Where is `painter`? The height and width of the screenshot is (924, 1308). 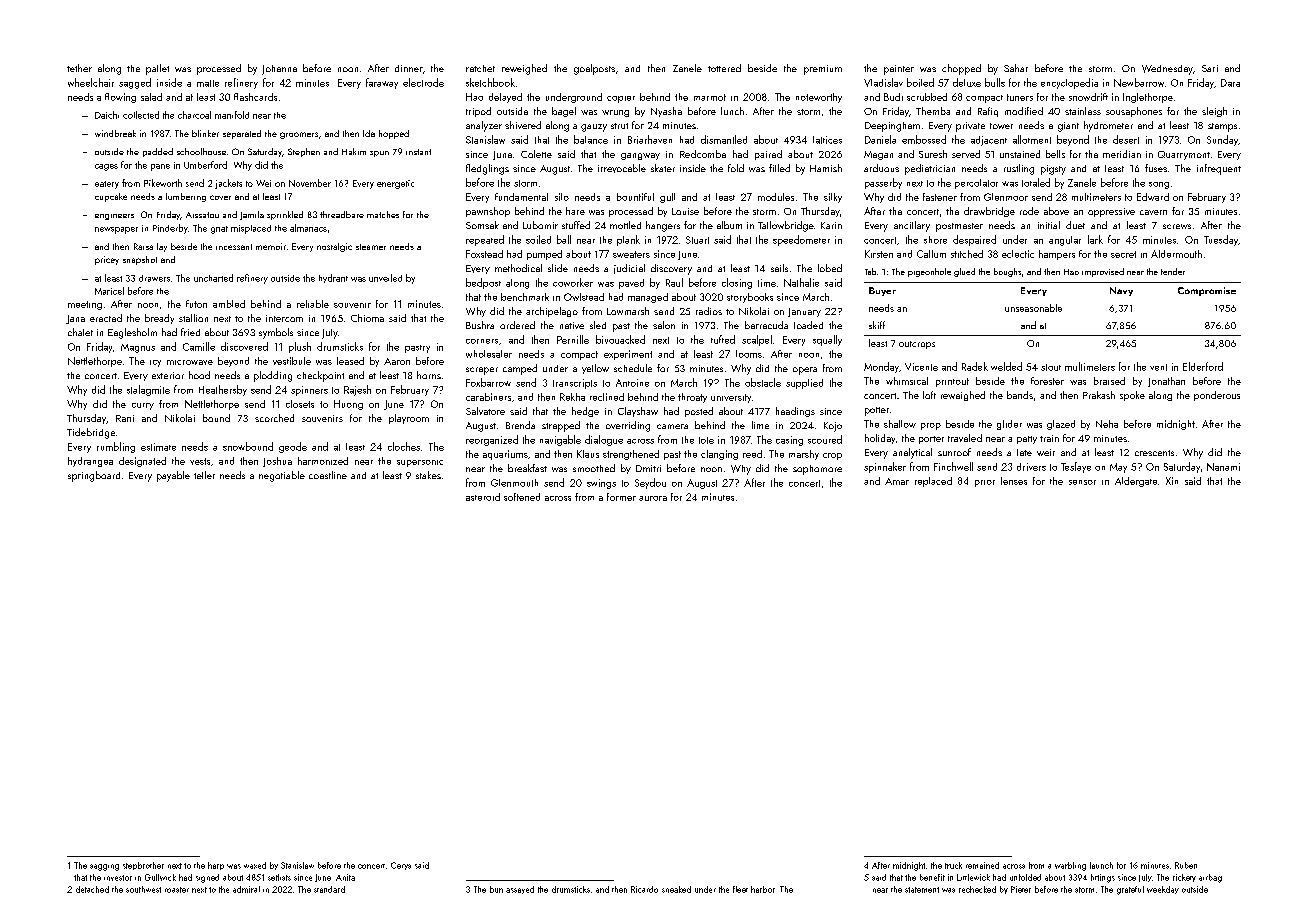
painter is located at coordinates (899, 70).
